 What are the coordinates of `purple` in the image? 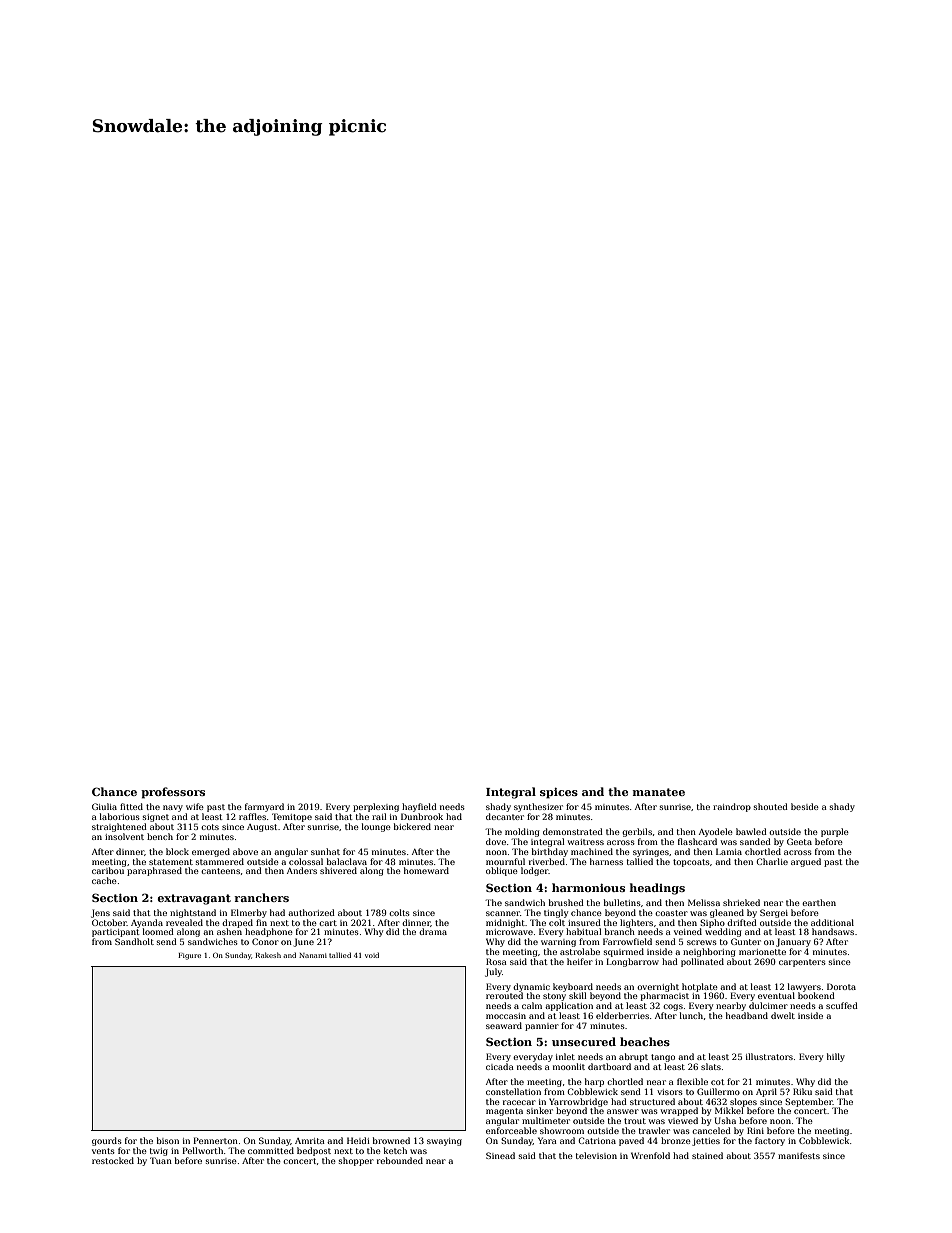 It's located at (835, 832).
